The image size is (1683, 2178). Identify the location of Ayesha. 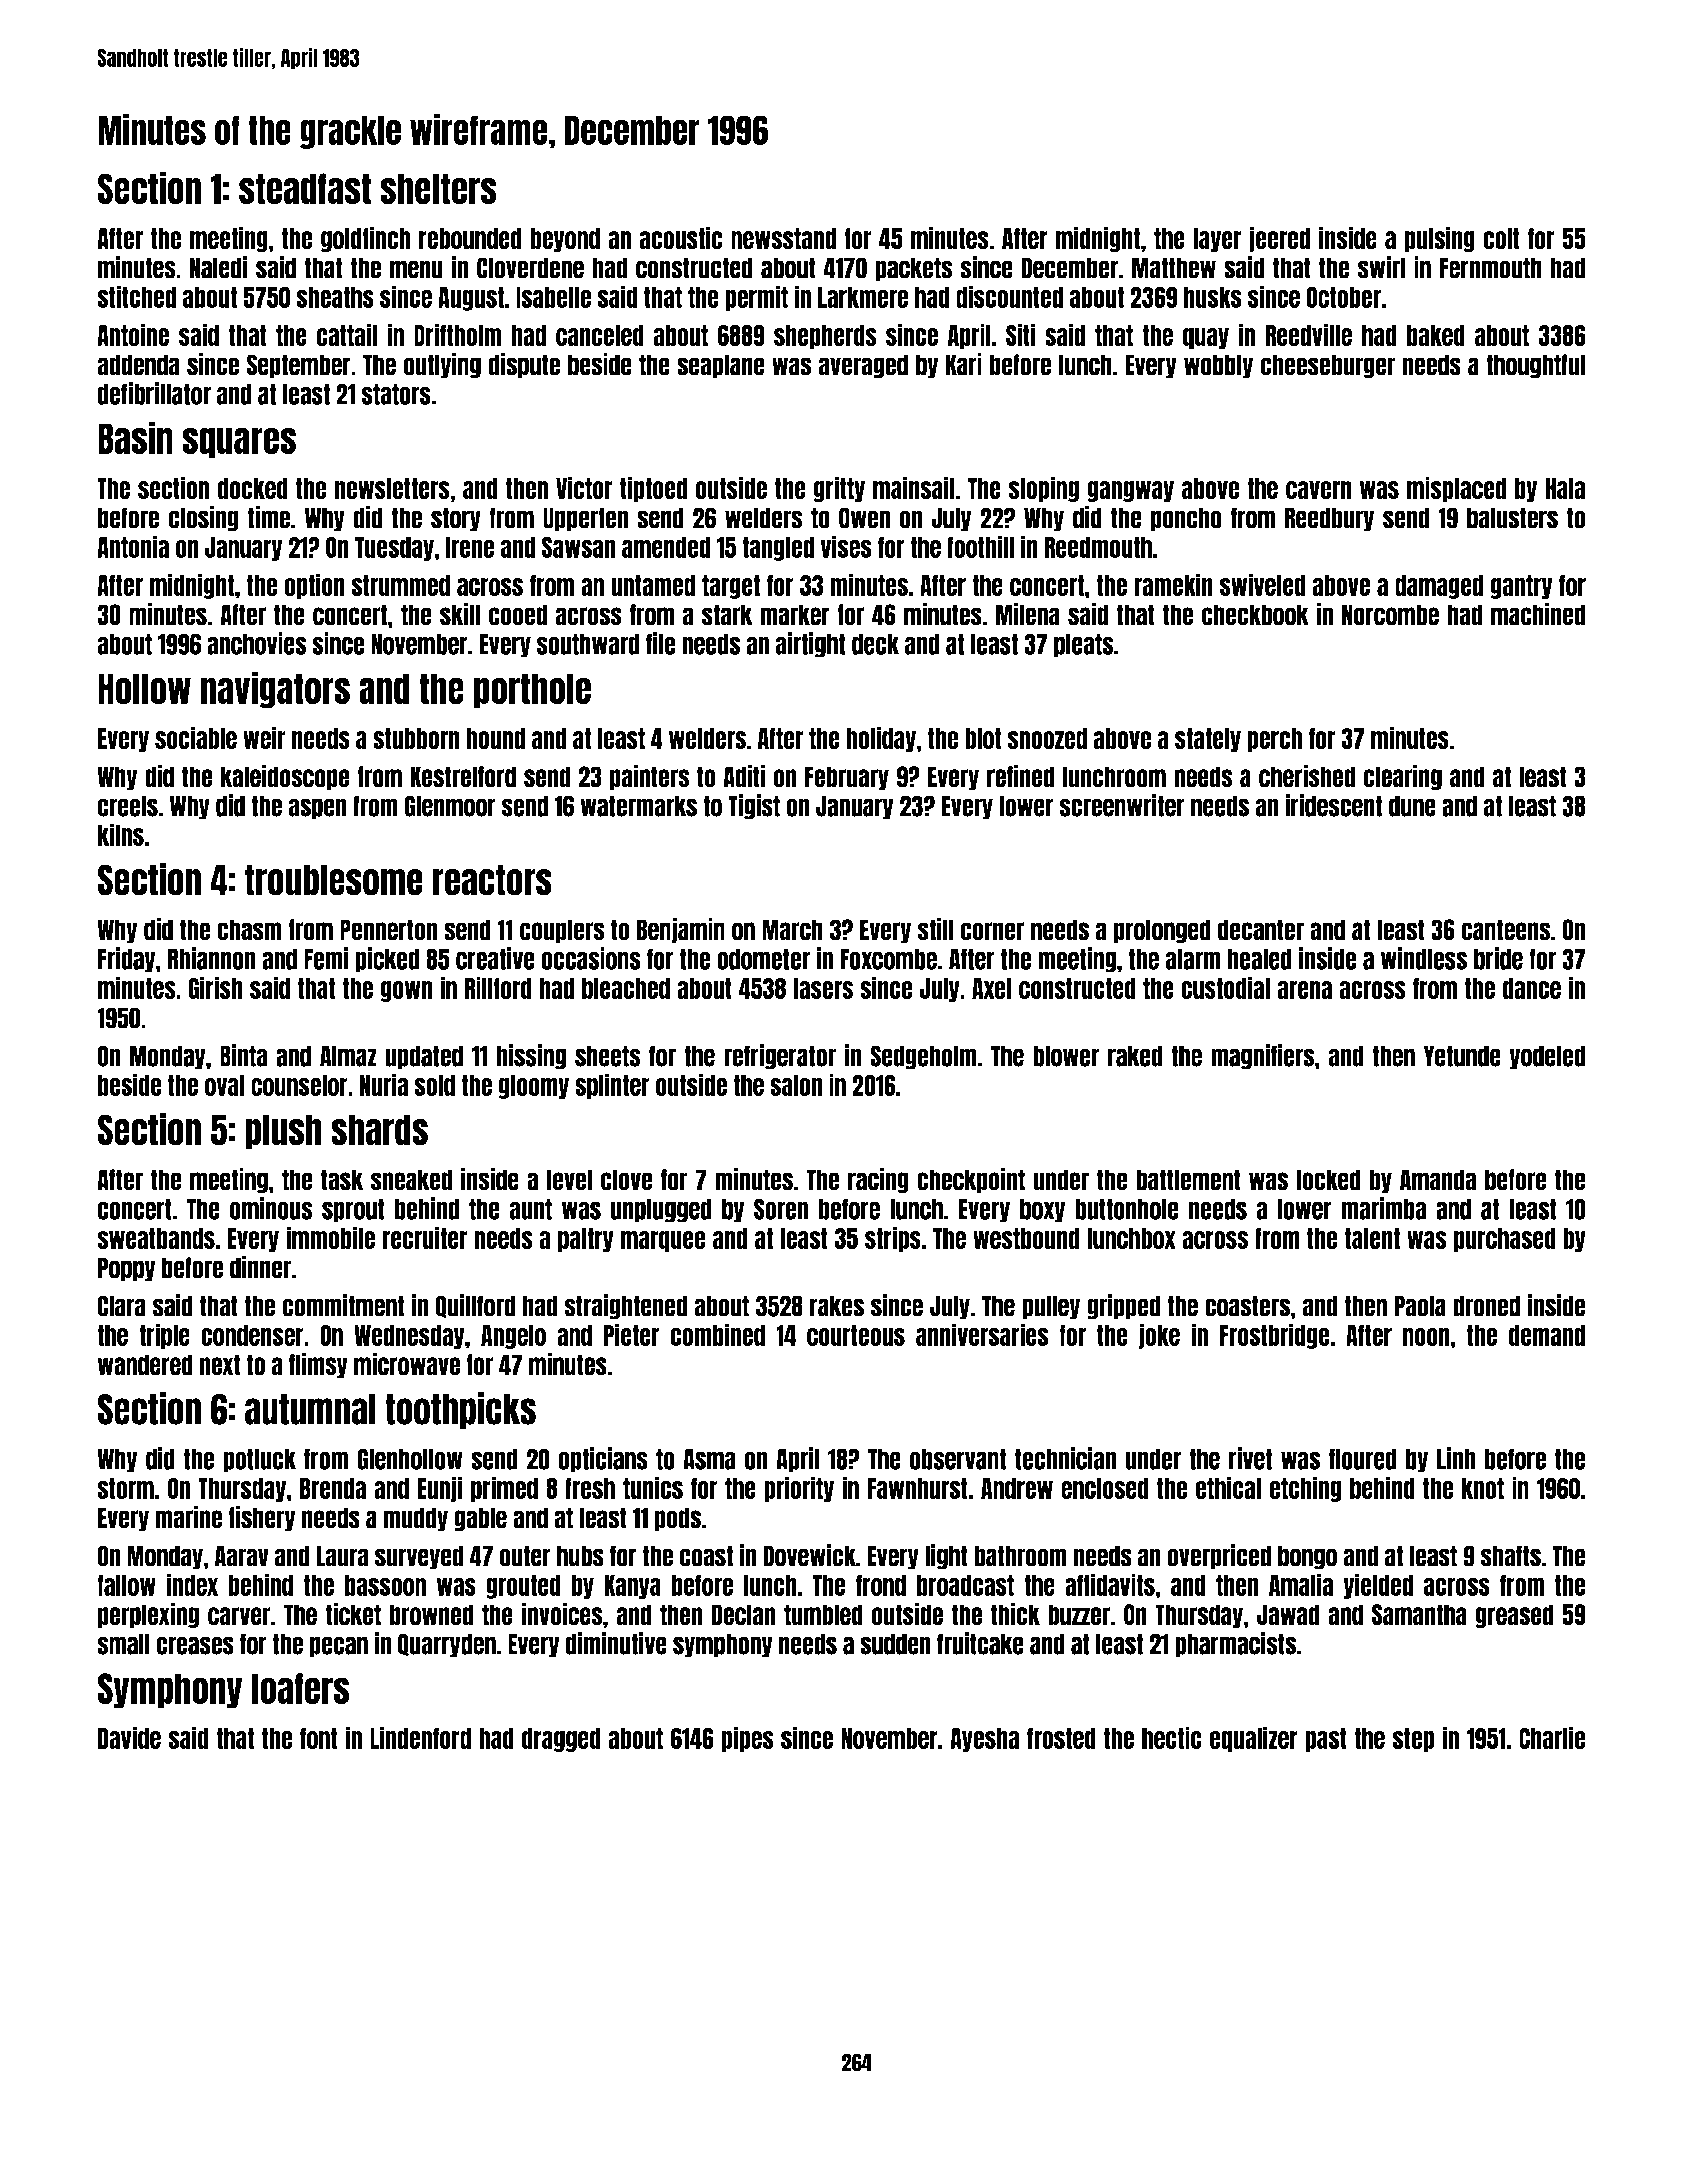
(984, 1740).
